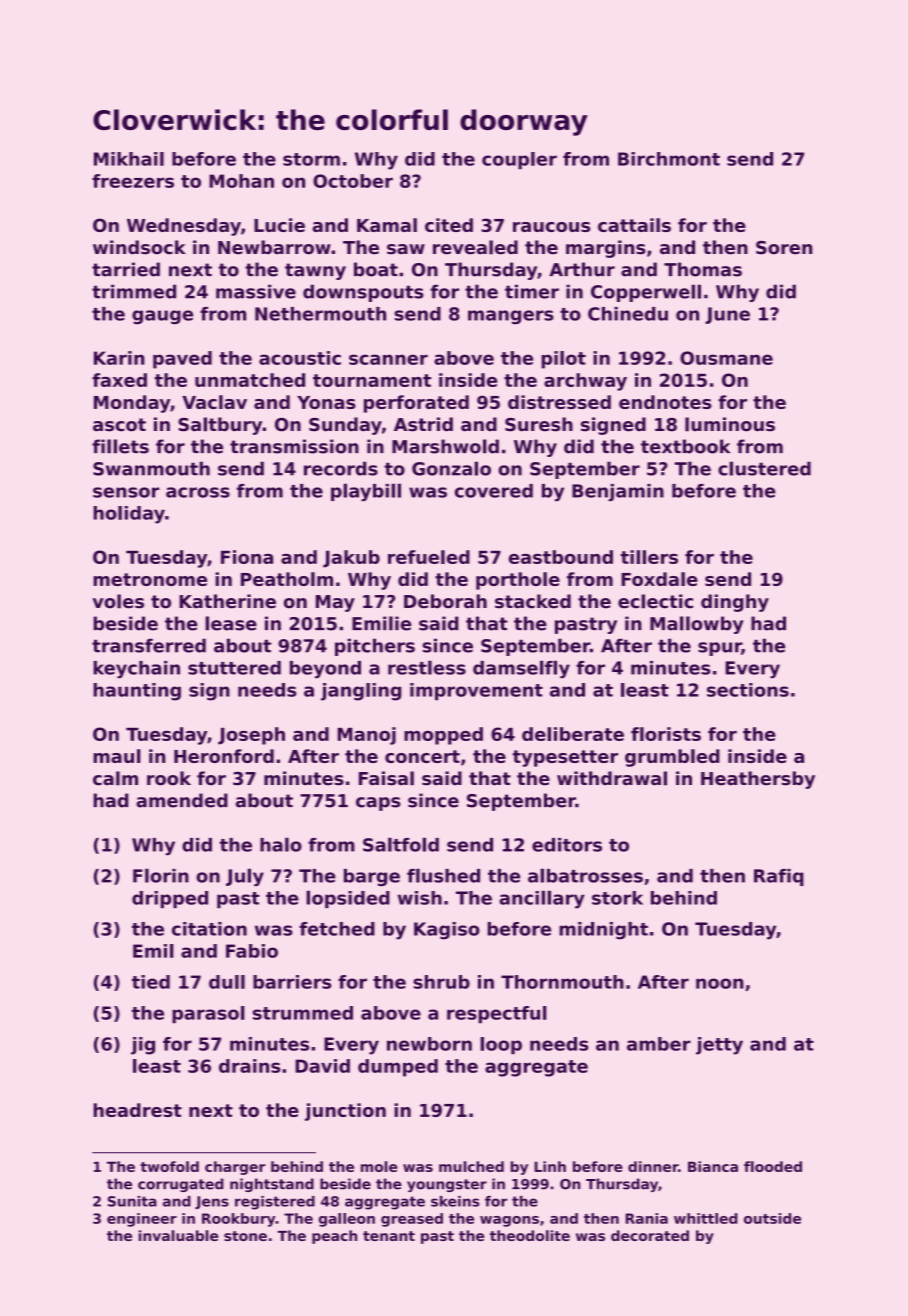 The height and width of the screenshot is (1316, 908). What do you see at coordinates (449, 225) in the screenshot?
I see `cited` at bounding box center [449, 225].
